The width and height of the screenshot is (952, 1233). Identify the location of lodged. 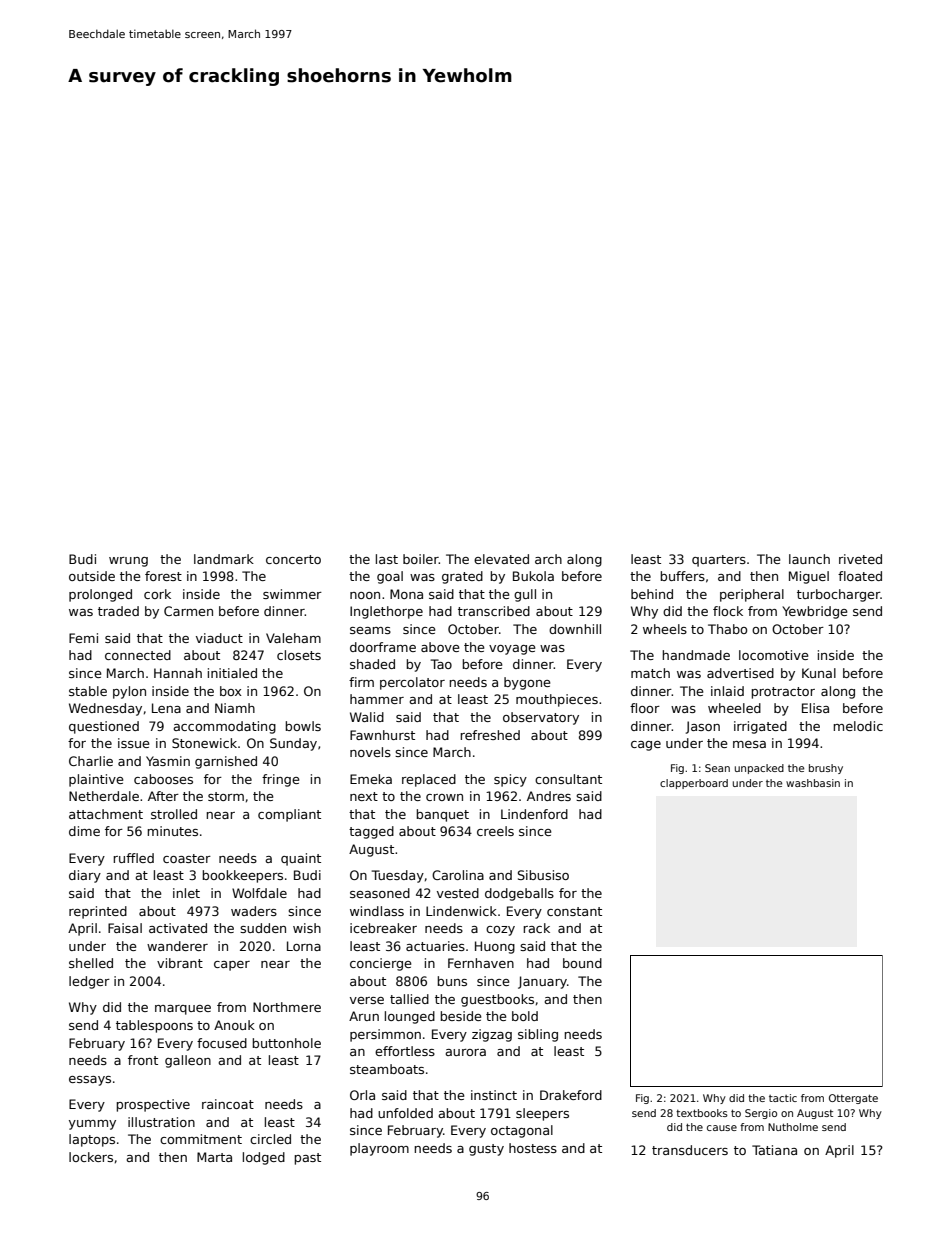
(264, 1158).
